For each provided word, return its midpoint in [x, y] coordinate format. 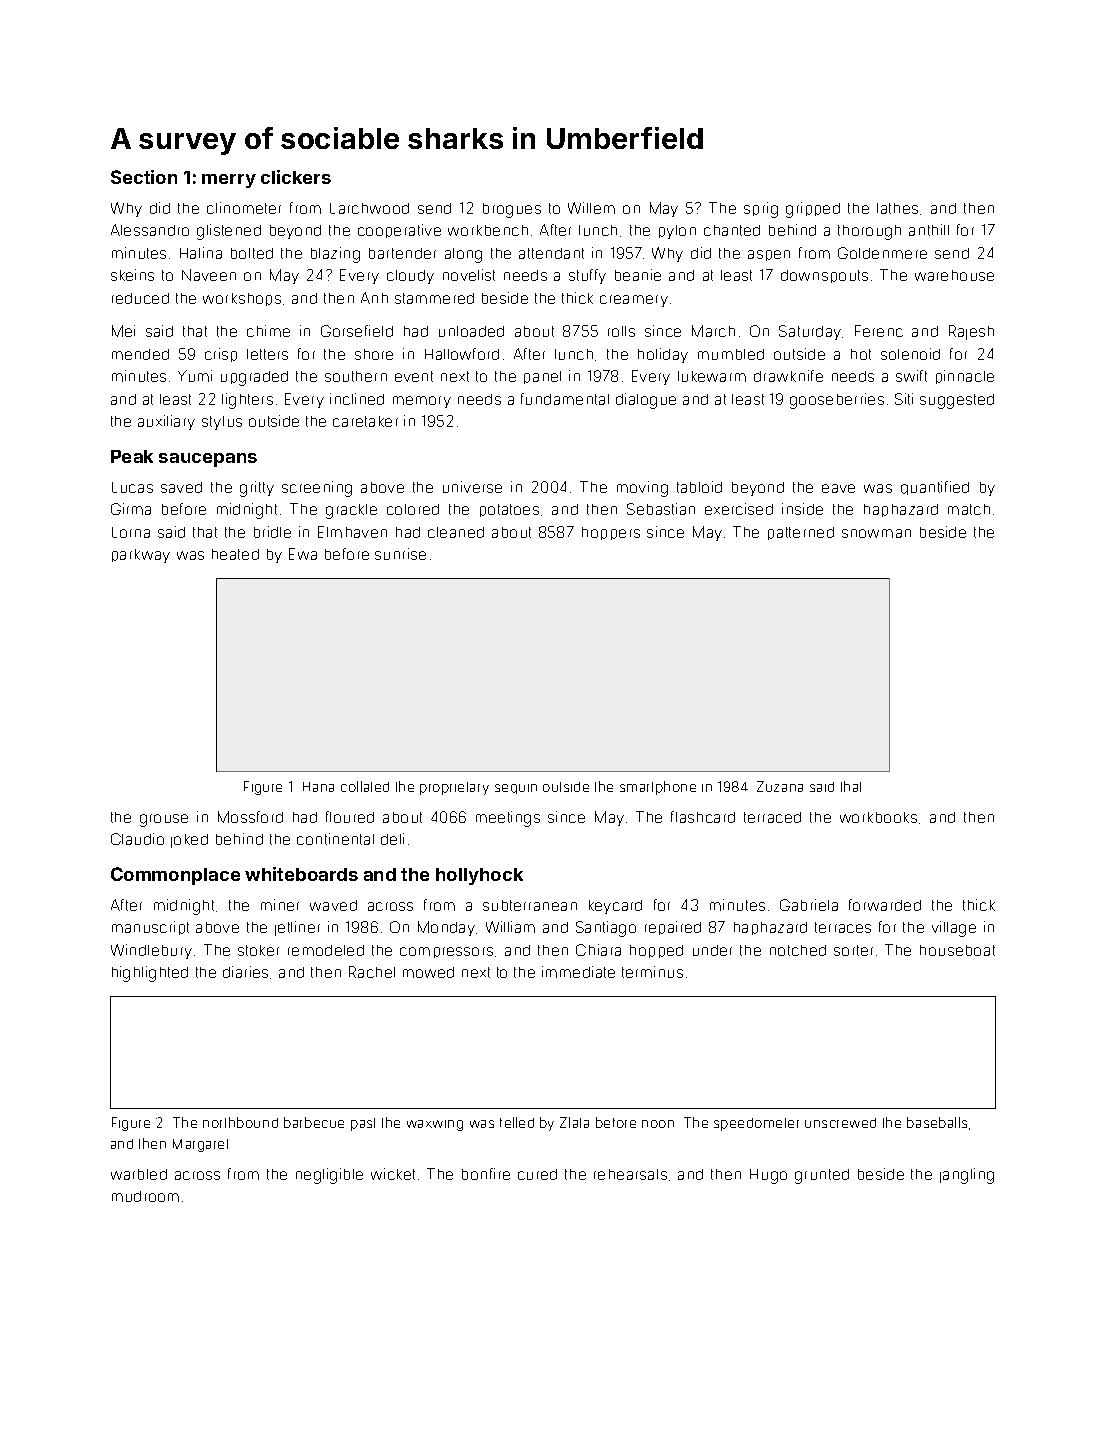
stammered [434, 298]
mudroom [145, 1196]
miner [280, 905]
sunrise [400, 554]
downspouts [824, 276]
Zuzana [780, 786]
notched [798, 950]
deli [392, 839]
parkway [141, 556]
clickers [296, 177]
